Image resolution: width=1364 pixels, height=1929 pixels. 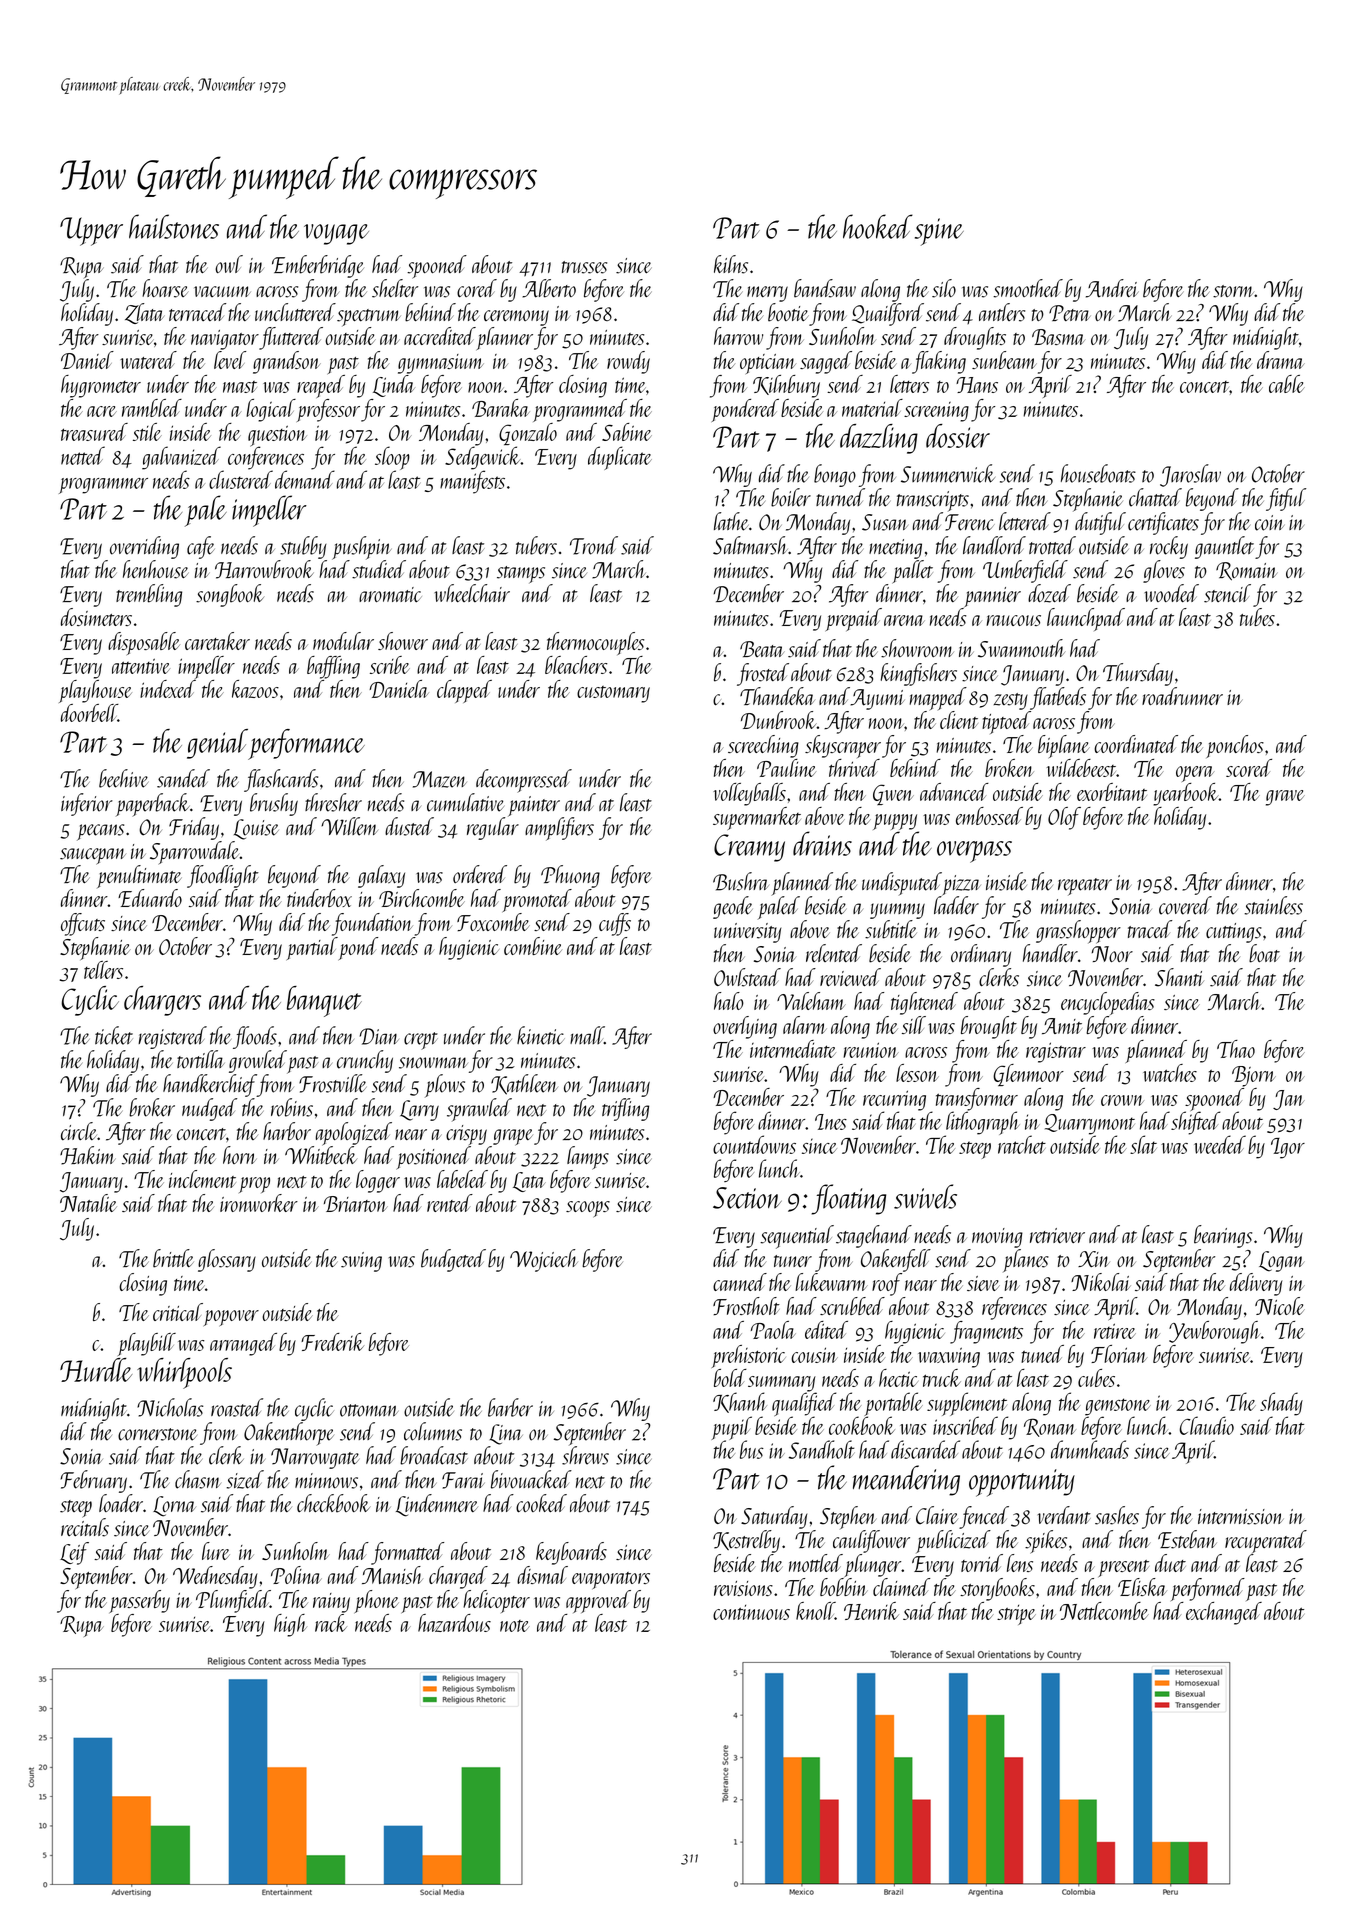 What do you see at coordinates (255, 689) in the image?
I see `kazoos` at bounding box center [255, 689].
